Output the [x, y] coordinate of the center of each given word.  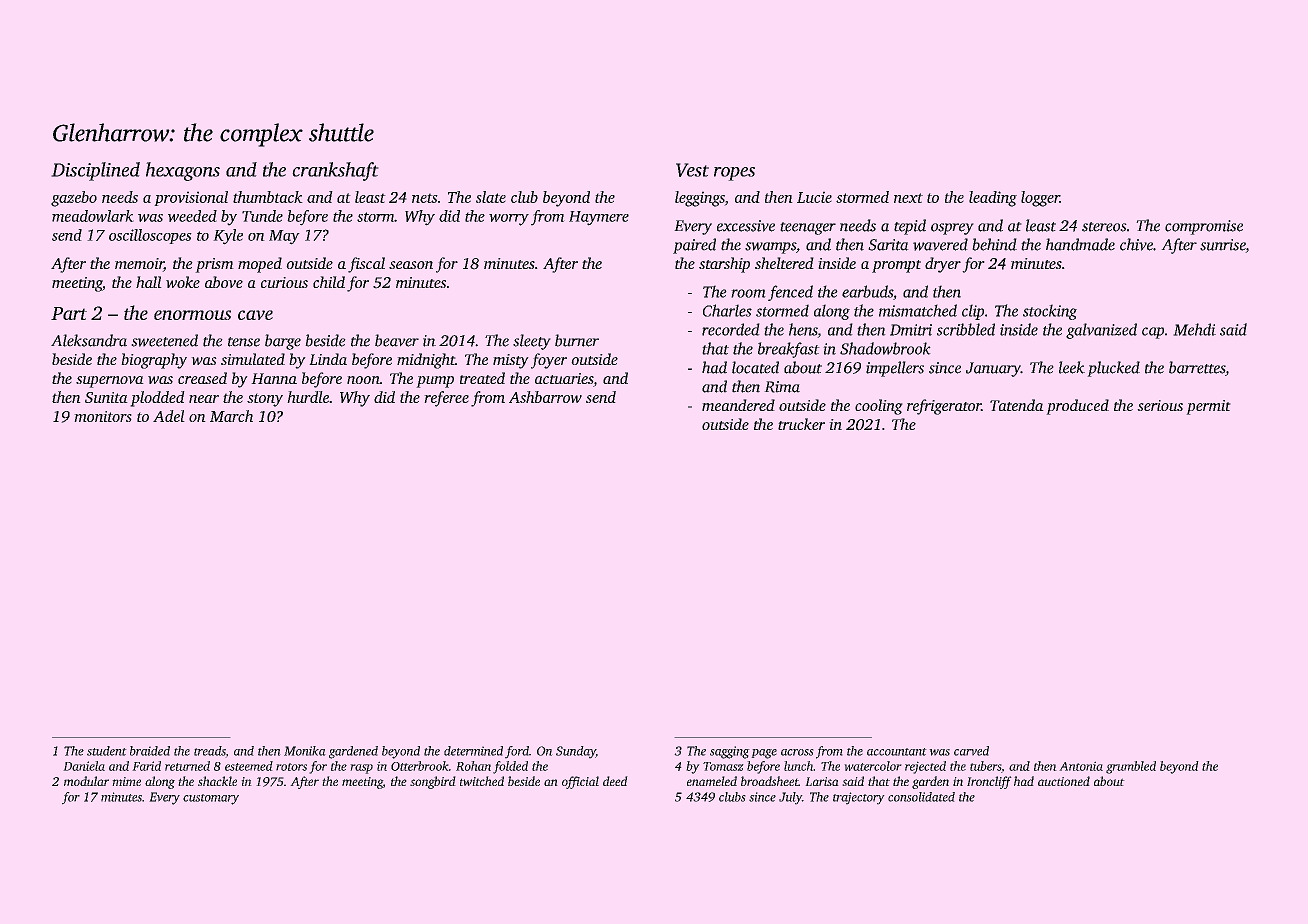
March [231, 416]
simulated [253, 359]
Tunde [262, 216]
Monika [305, 751]
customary [211, 799]
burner [577, 340]
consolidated [921, 797]
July [790, 798]
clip [973, 312]
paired [694, 246]
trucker [801, 424]
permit [1208, 407]
